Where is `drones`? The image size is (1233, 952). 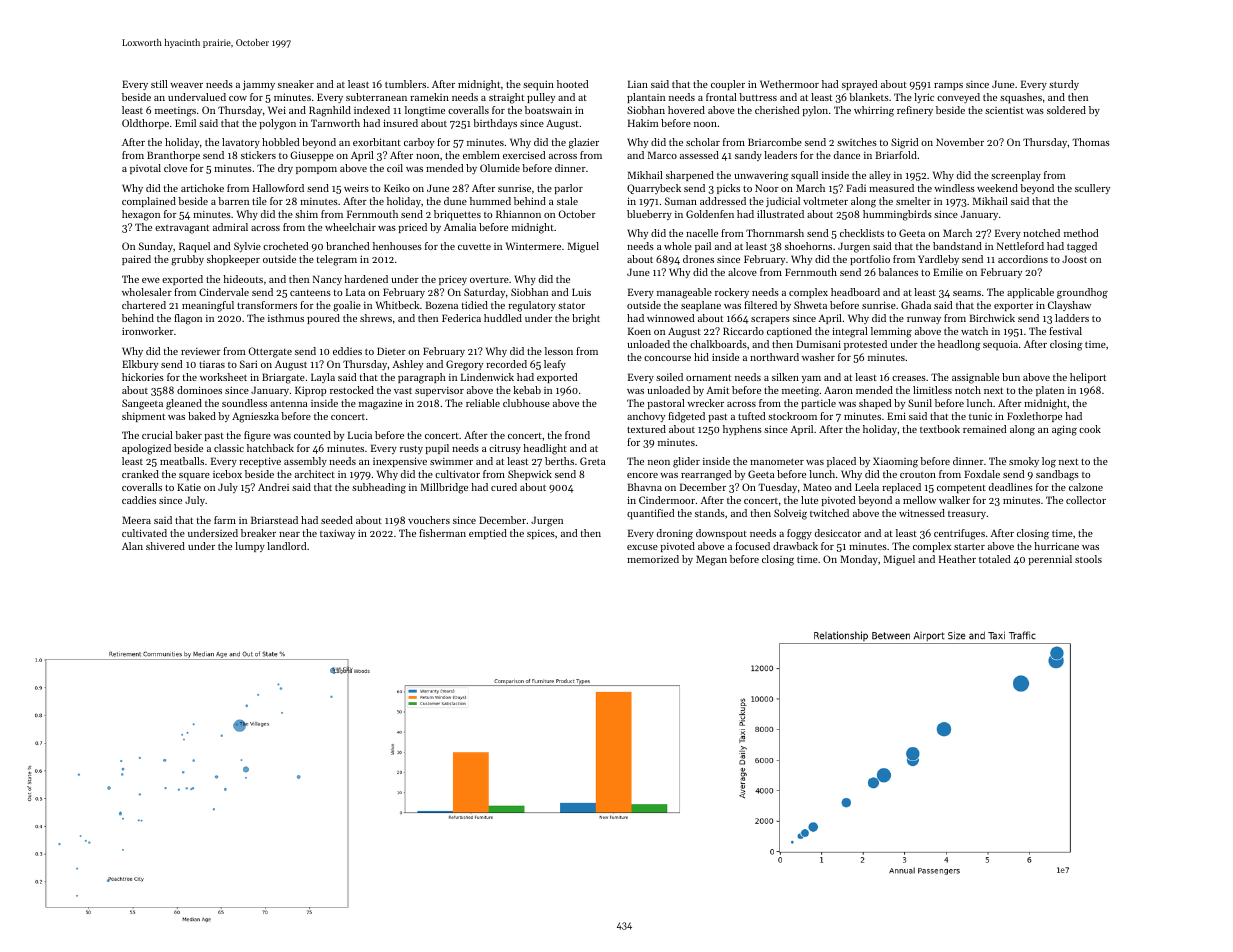 drones is located at coordinates (698, 259).
